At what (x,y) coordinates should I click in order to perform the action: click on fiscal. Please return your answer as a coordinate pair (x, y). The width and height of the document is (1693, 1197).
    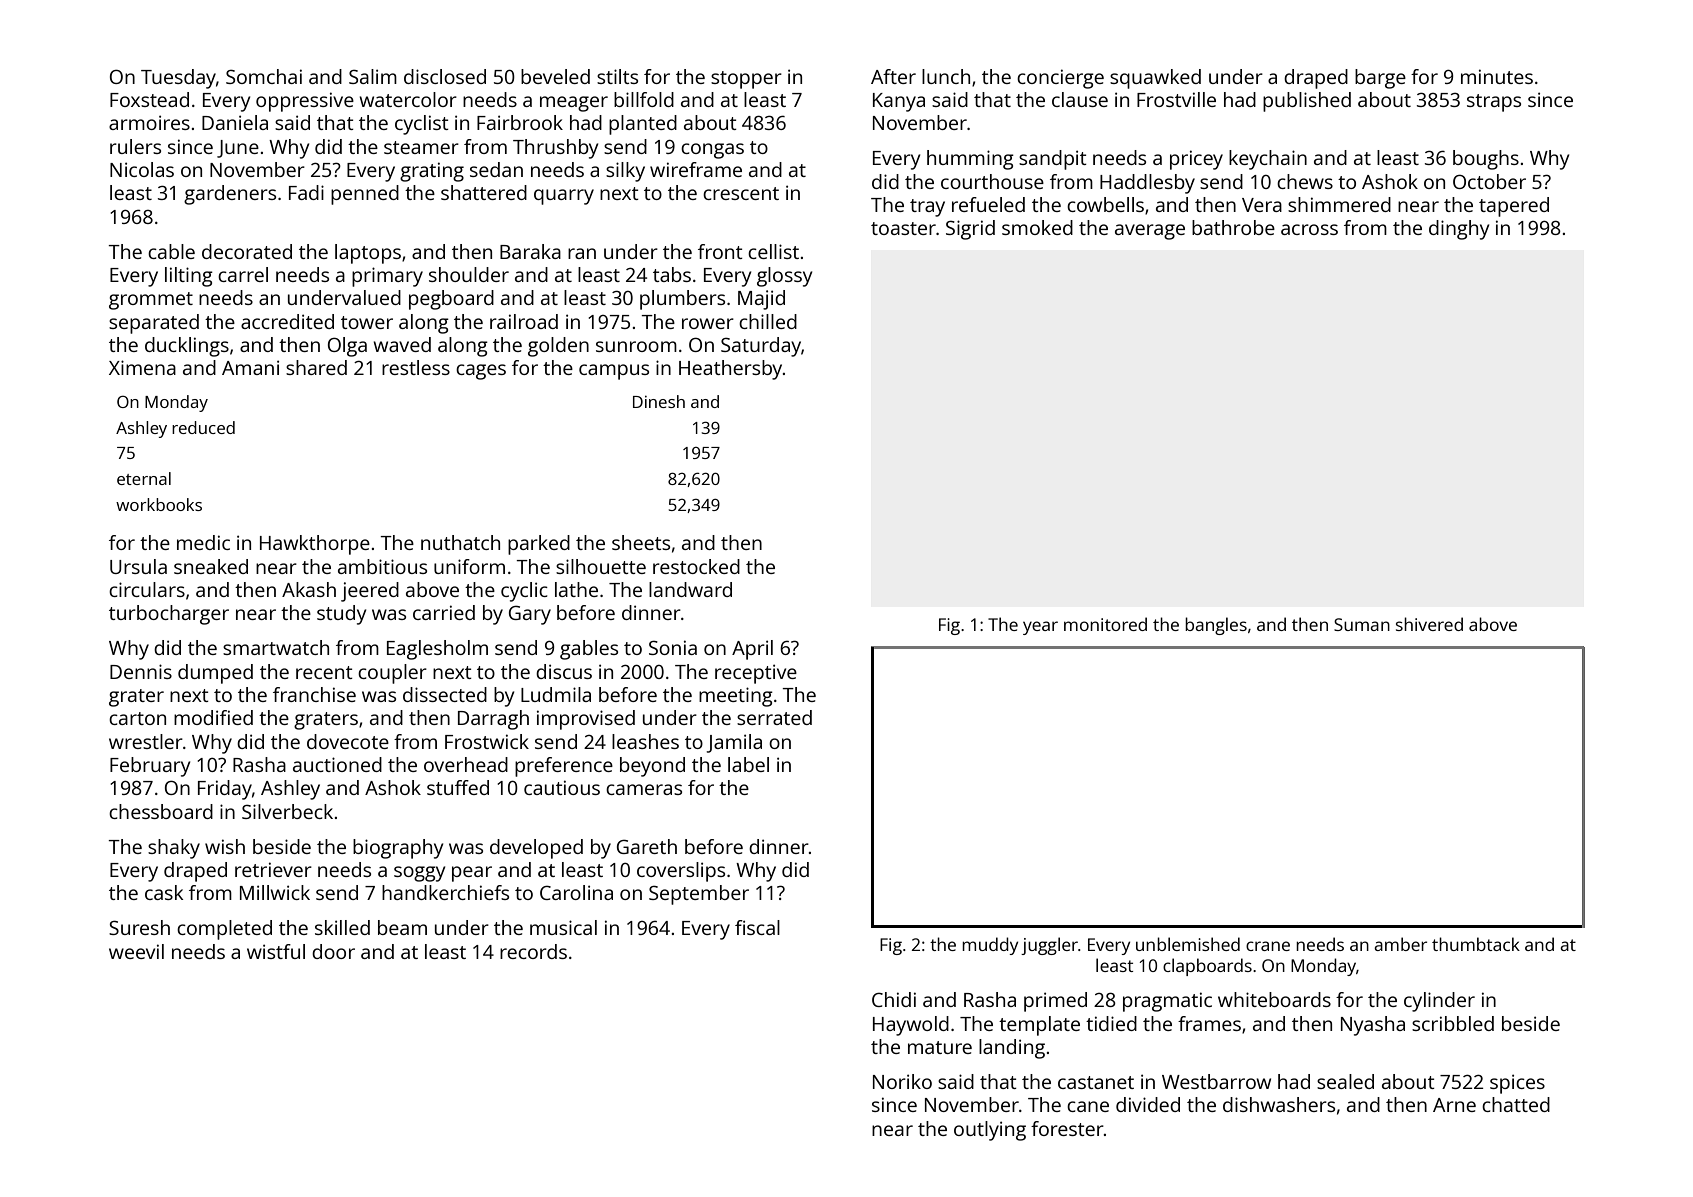
    Looking at the image, I should click on (757, 927).
